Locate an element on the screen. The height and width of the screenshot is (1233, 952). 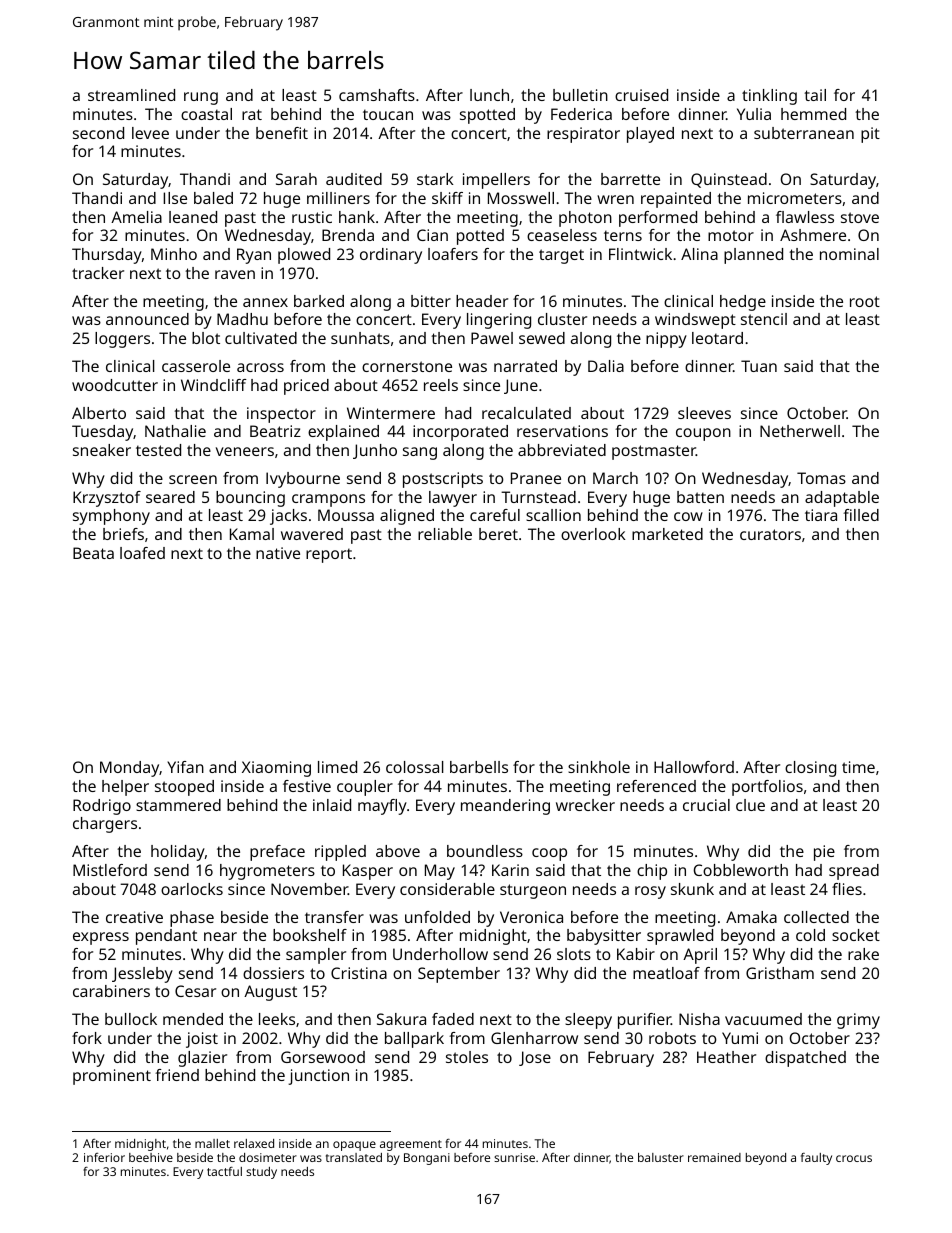
tail is located at coordinates (815, 95).
